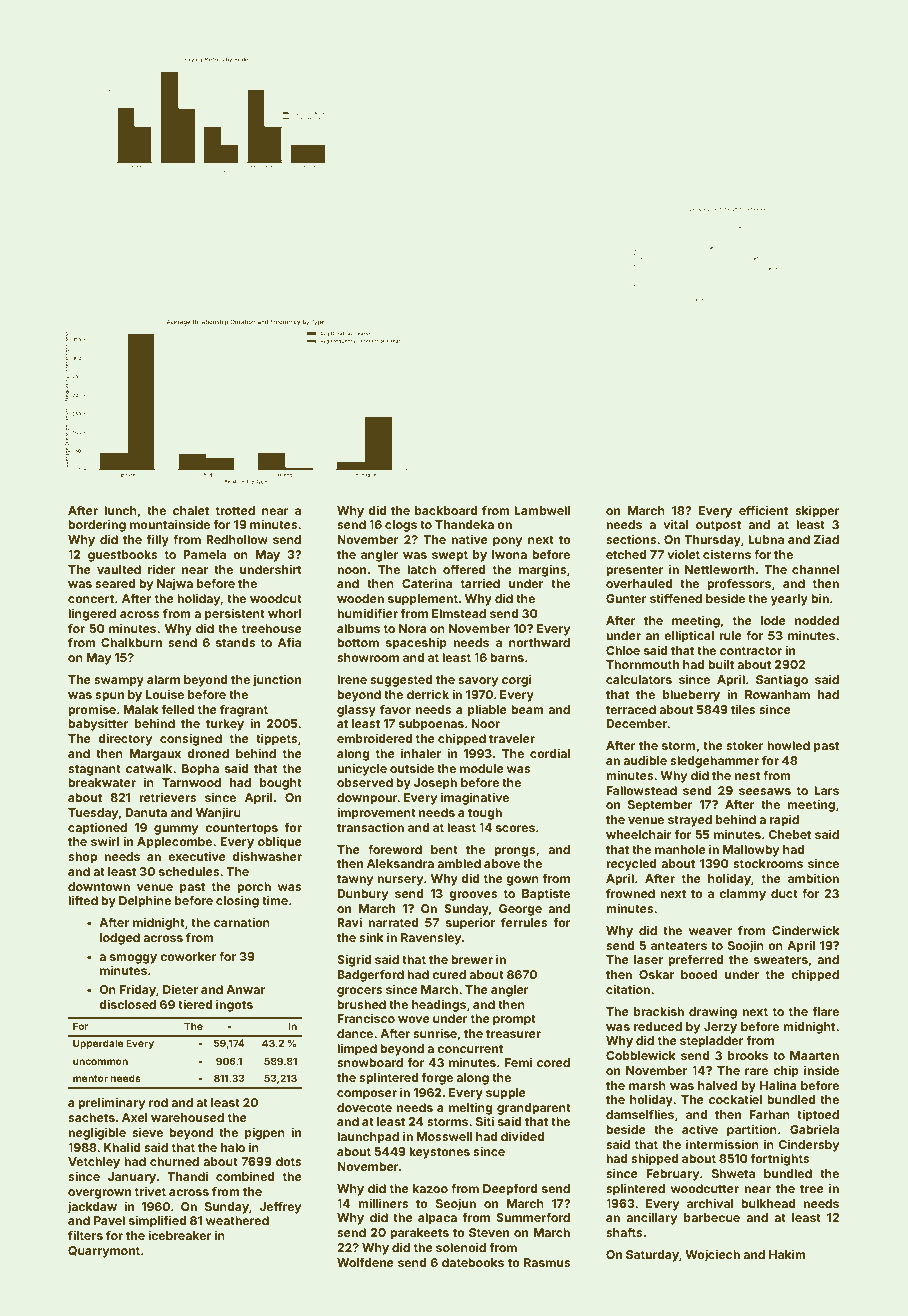 This screenshot has height=1316, width=908. Describe the element at coordinates (742, 895) in the screenshot. I see `clammy` at that location.
